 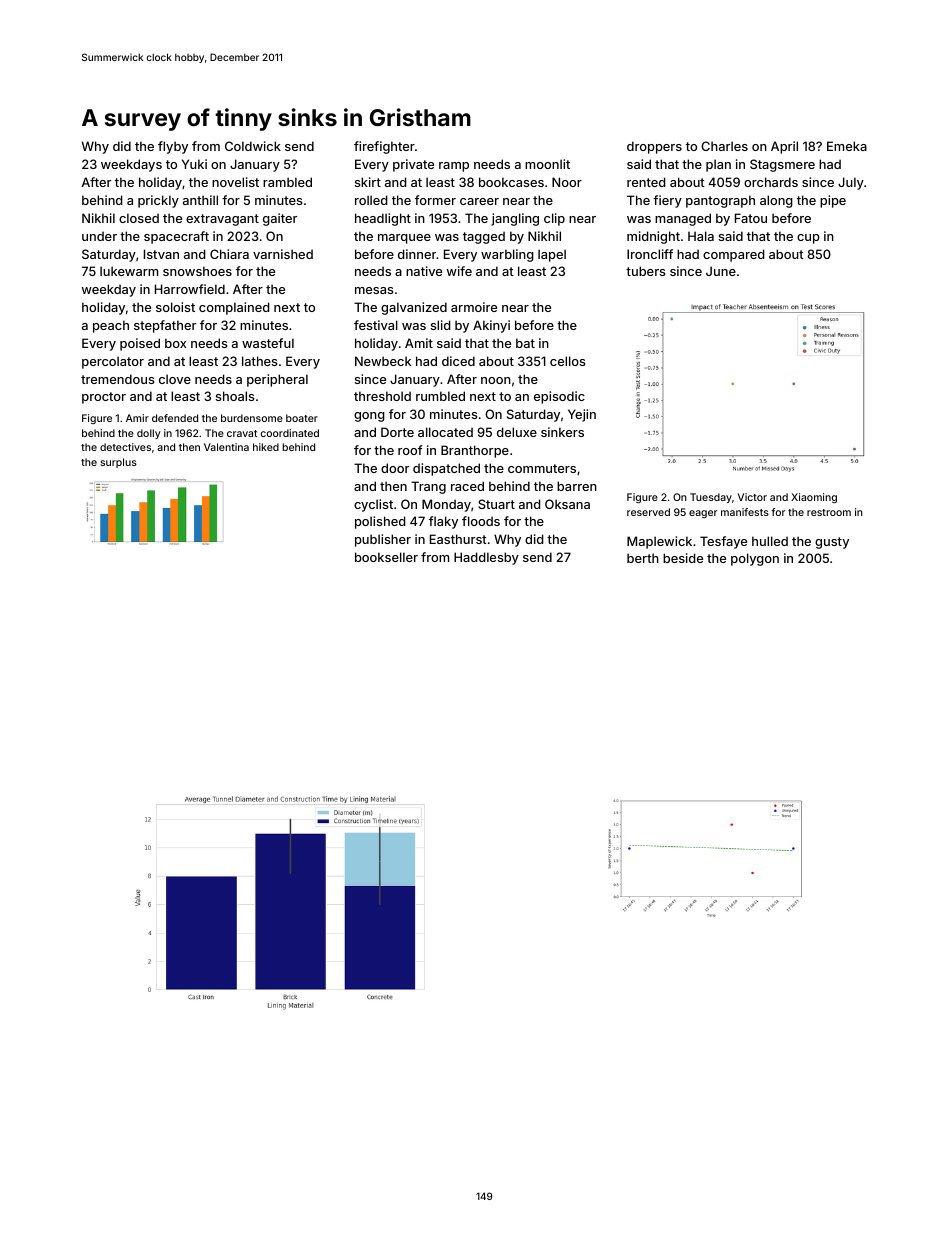 What do you see at coordinates (734, 255) in the page?
I see `compared` at bounding box center [734, 255].
